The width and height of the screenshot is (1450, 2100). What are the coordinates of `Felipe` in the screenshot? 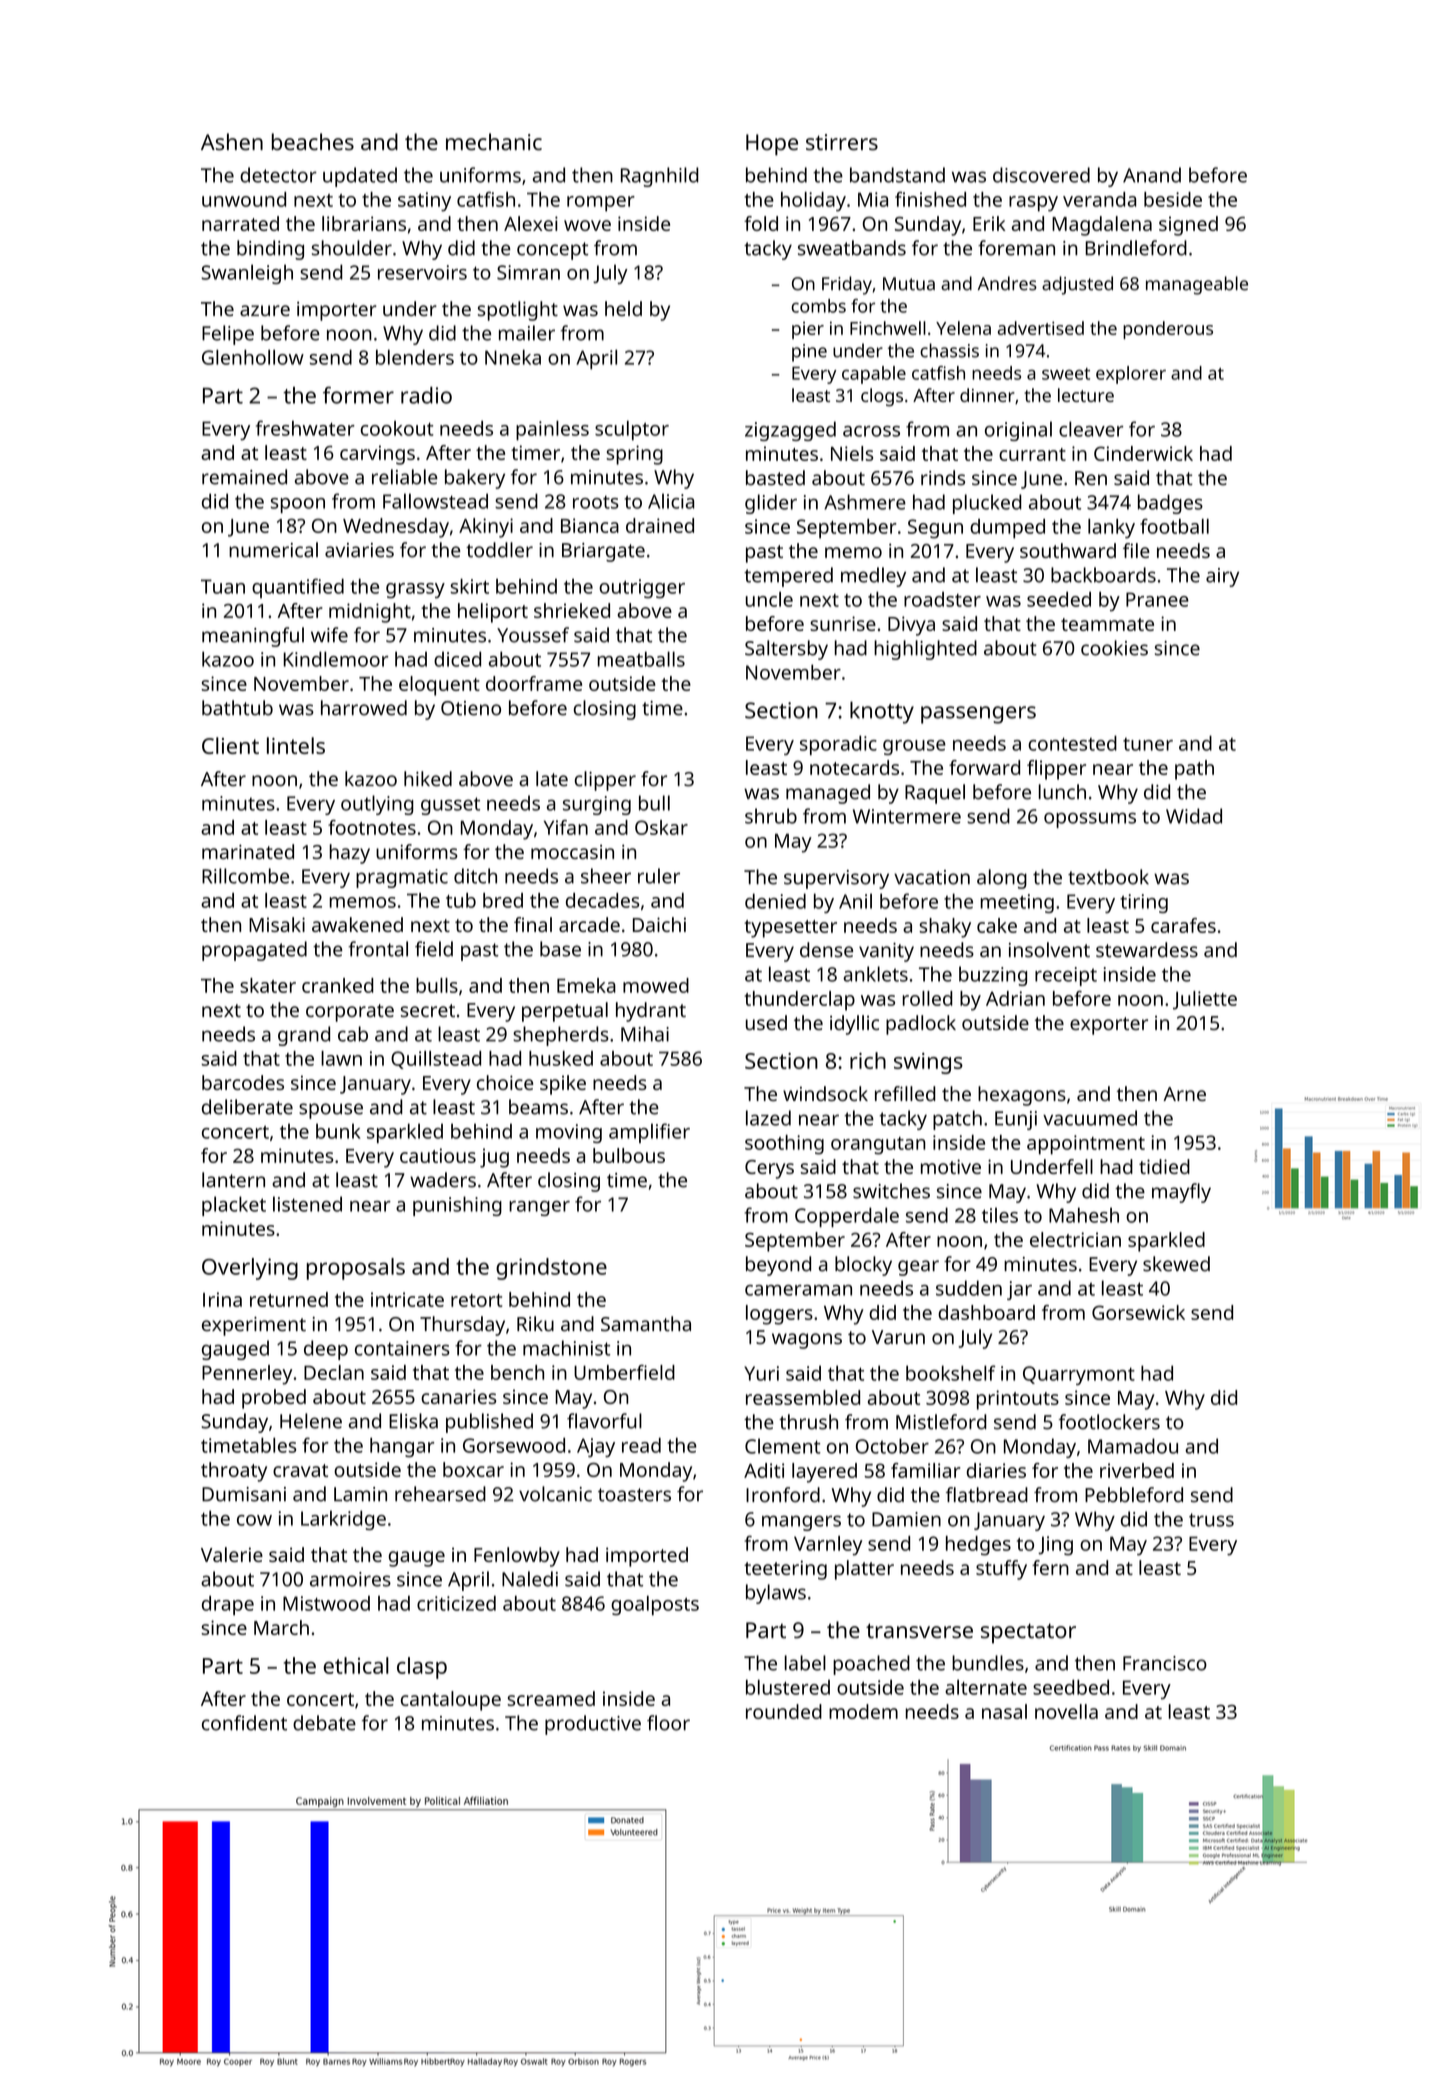 It's located at (228, 335).
